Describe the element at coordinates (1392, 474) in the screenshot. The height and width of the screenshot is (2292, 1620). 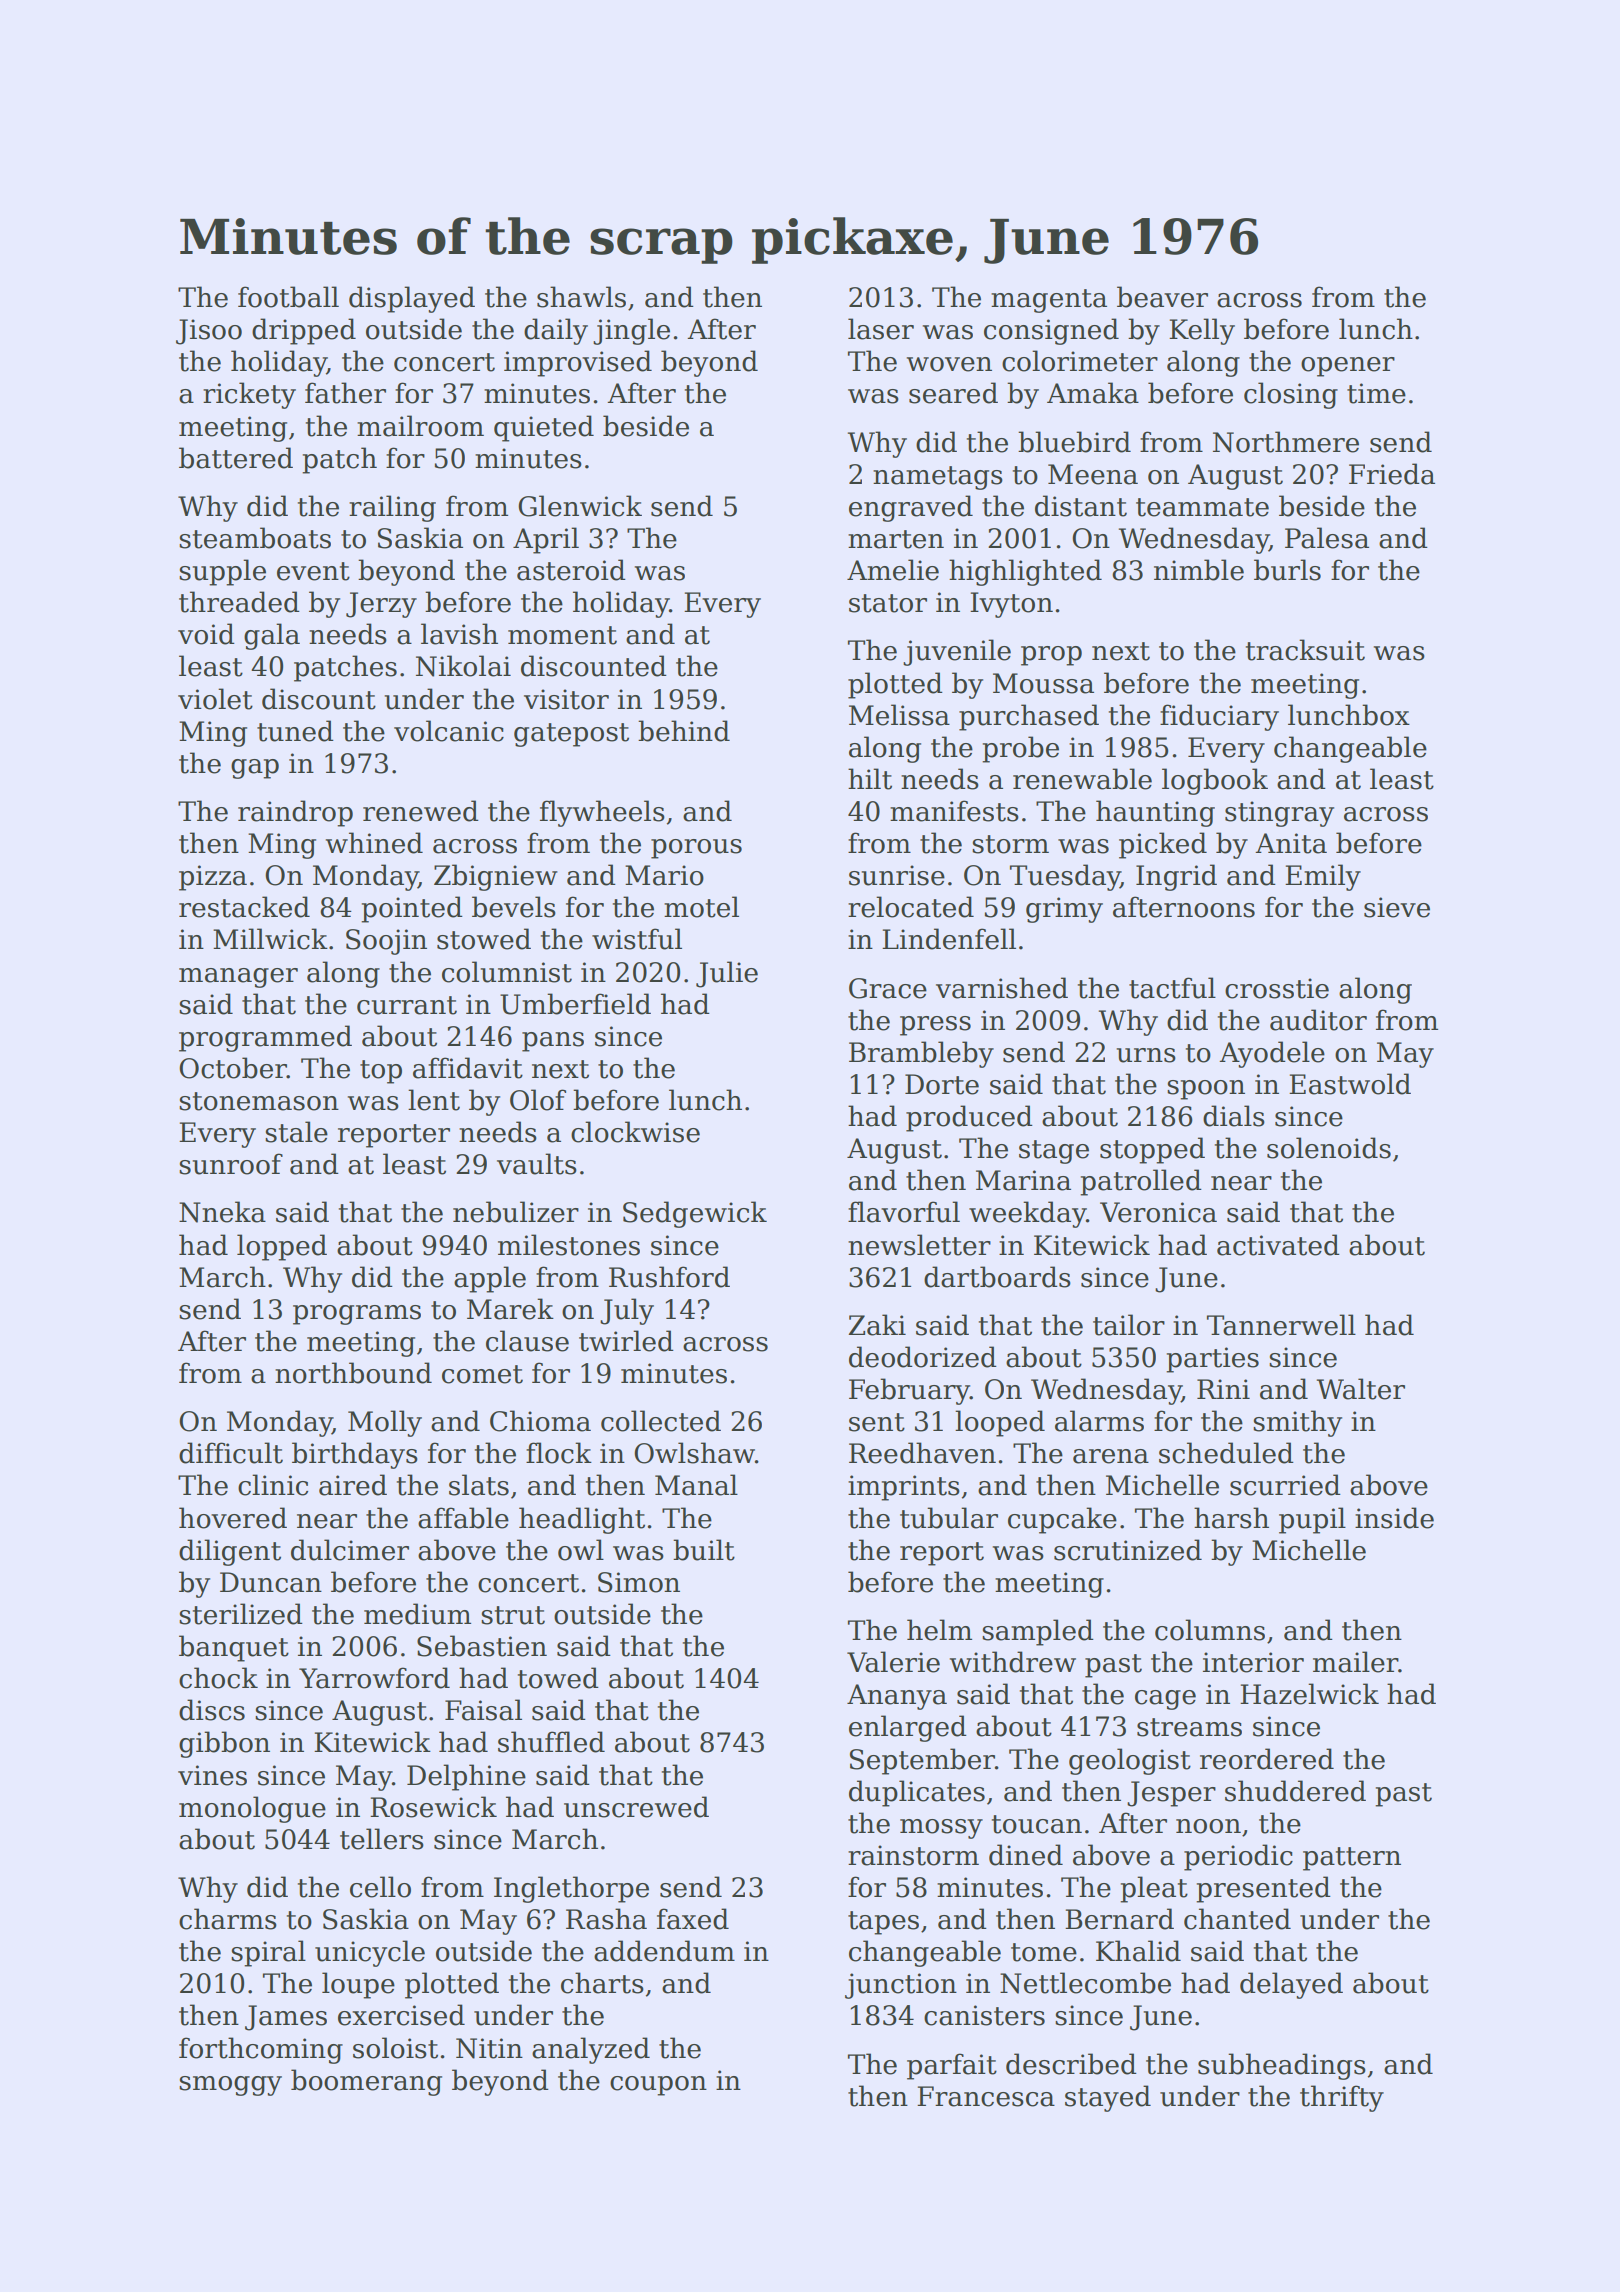
I see `Frieda` at that location.
